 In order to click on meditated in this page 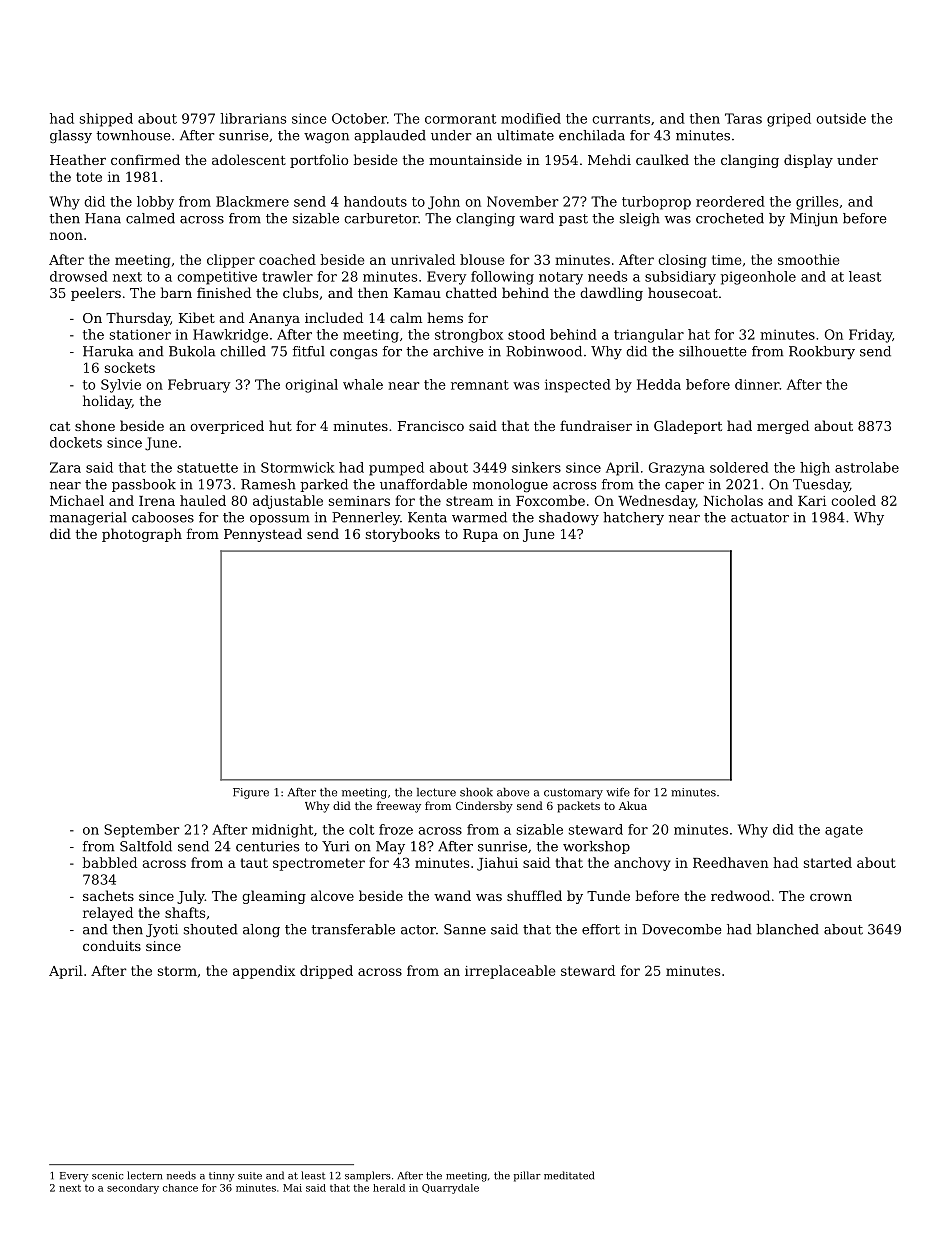, I will do `click(569, 1175)`.
